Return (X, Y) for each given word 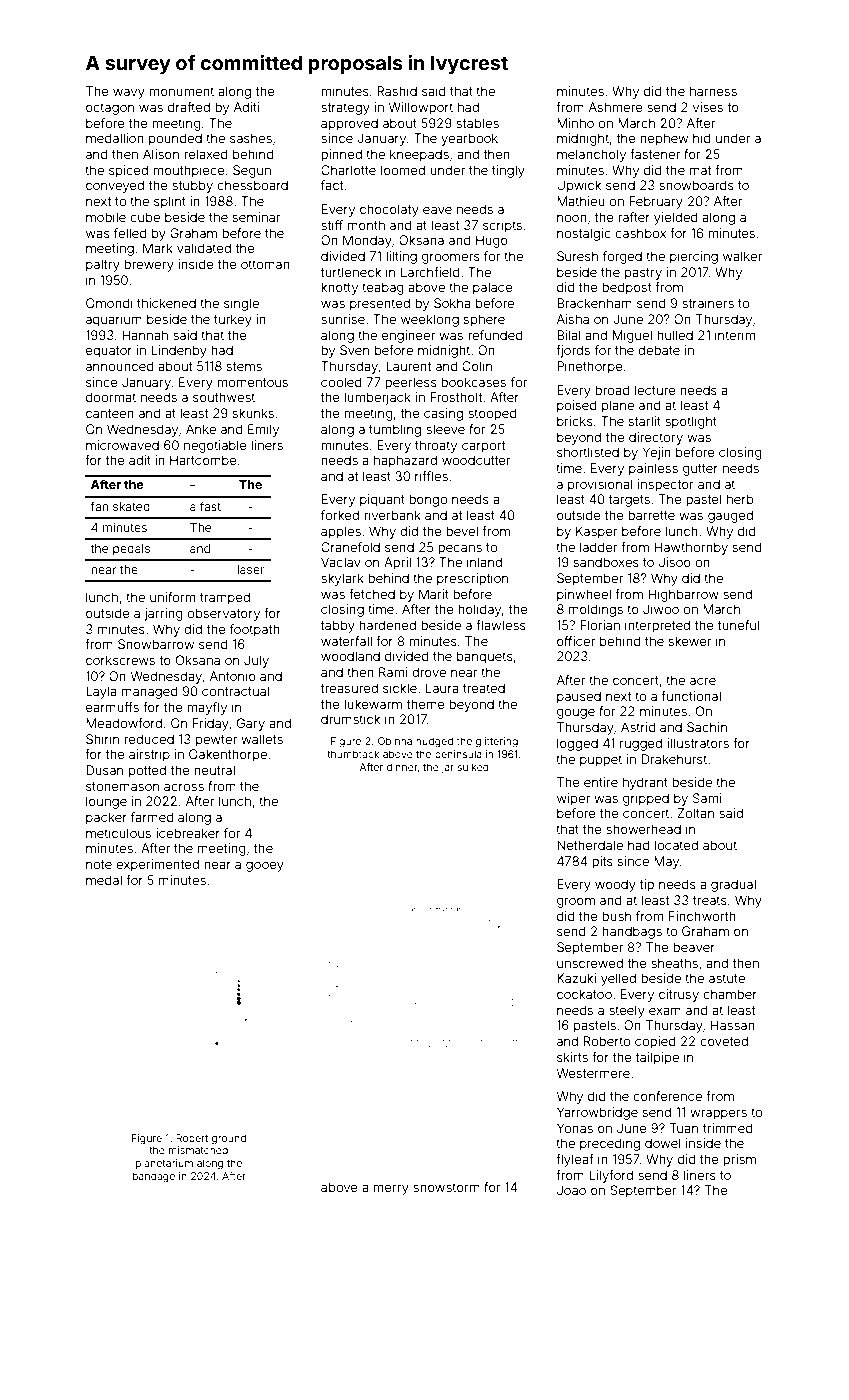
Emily (263, 430)
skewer (690, 641)
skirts (572, 1057)
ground (229, 1139)
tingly (508, 171)
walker (742, 256)
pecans (460, 549)
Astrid (638, 727)
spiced (128, 171)
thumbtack (353, 754)
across (184, 787)
